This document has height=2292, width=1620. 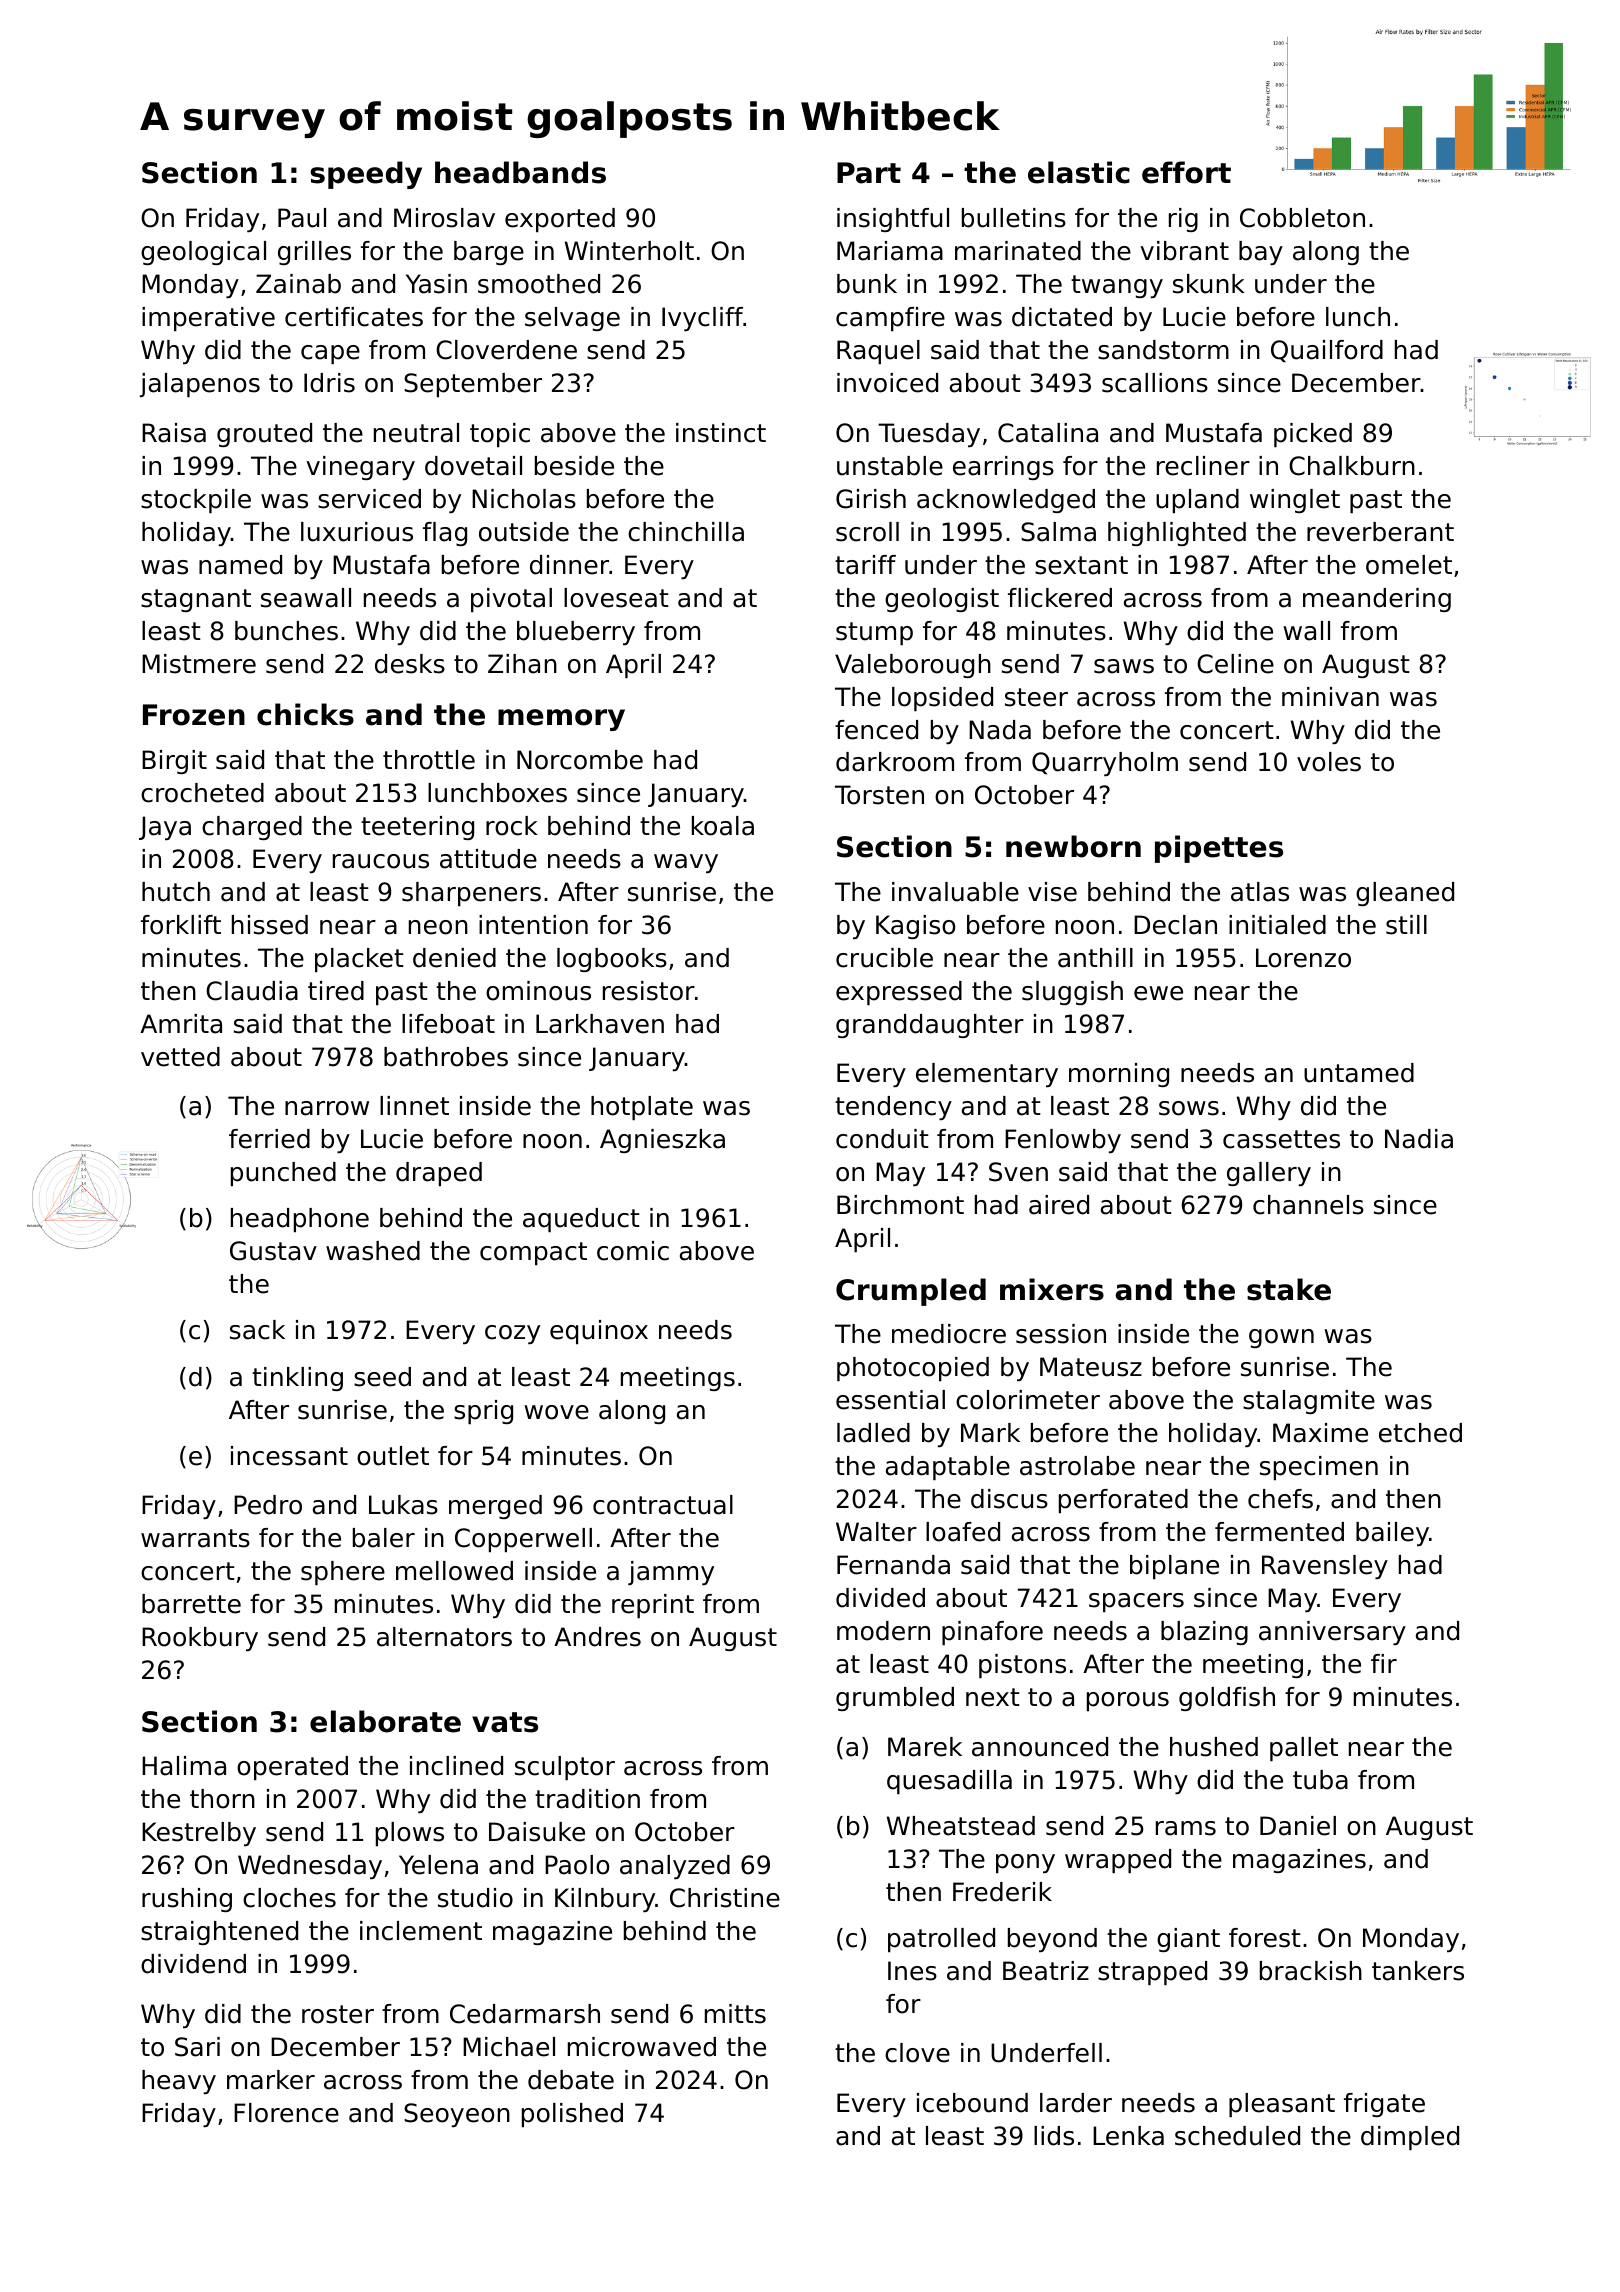 What do you see at coordinates (942, 600) in the document?
I see `geologist` at bounding box center [942, 600].
